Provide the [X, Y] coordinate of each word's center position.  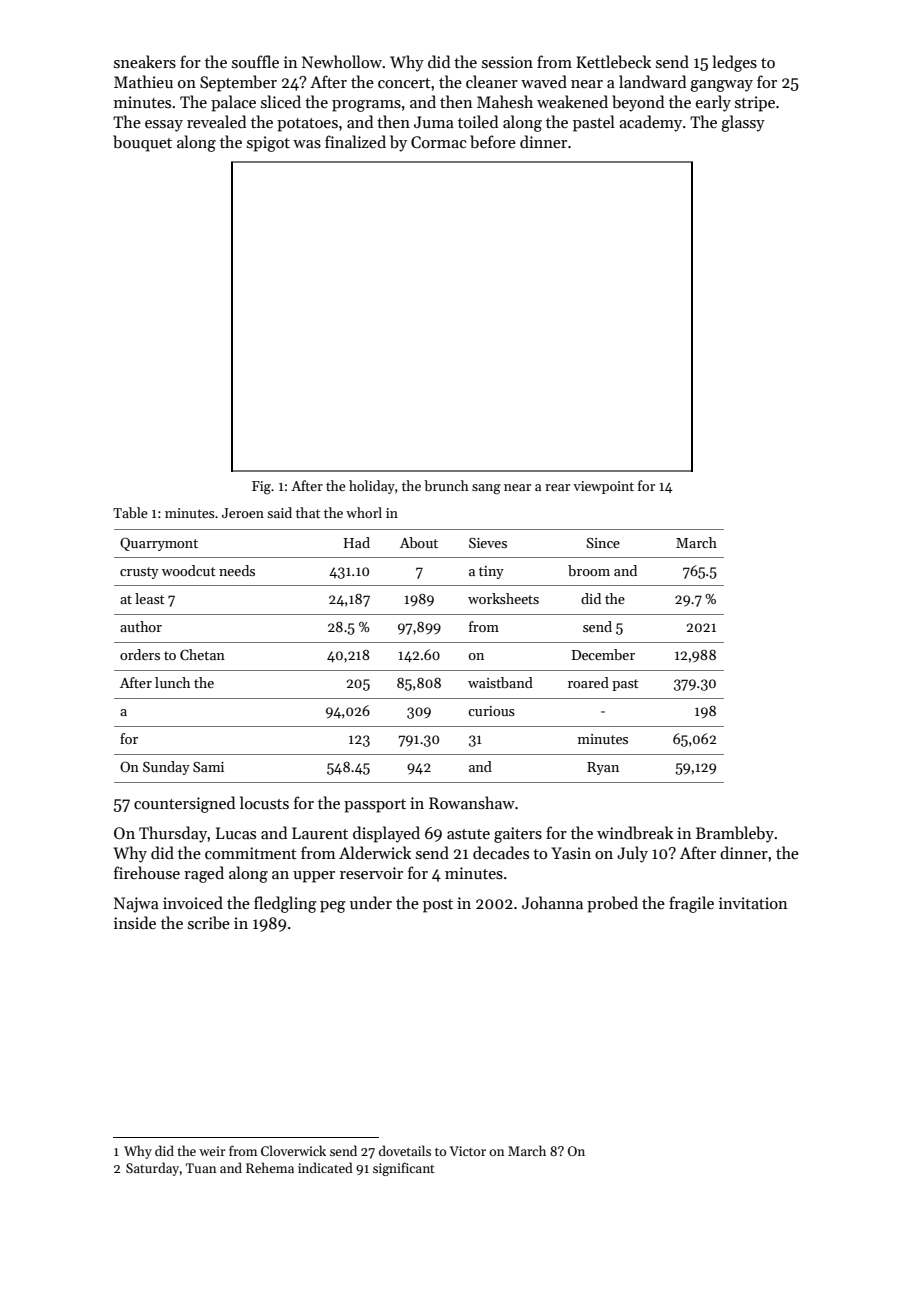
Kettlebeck [613, 61]
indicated [325, 1167]
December [603, 654]
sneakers [145, 62]
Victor [467, 1151]
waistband [500, 682]
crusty [139, 573]
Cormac [438, 142]
